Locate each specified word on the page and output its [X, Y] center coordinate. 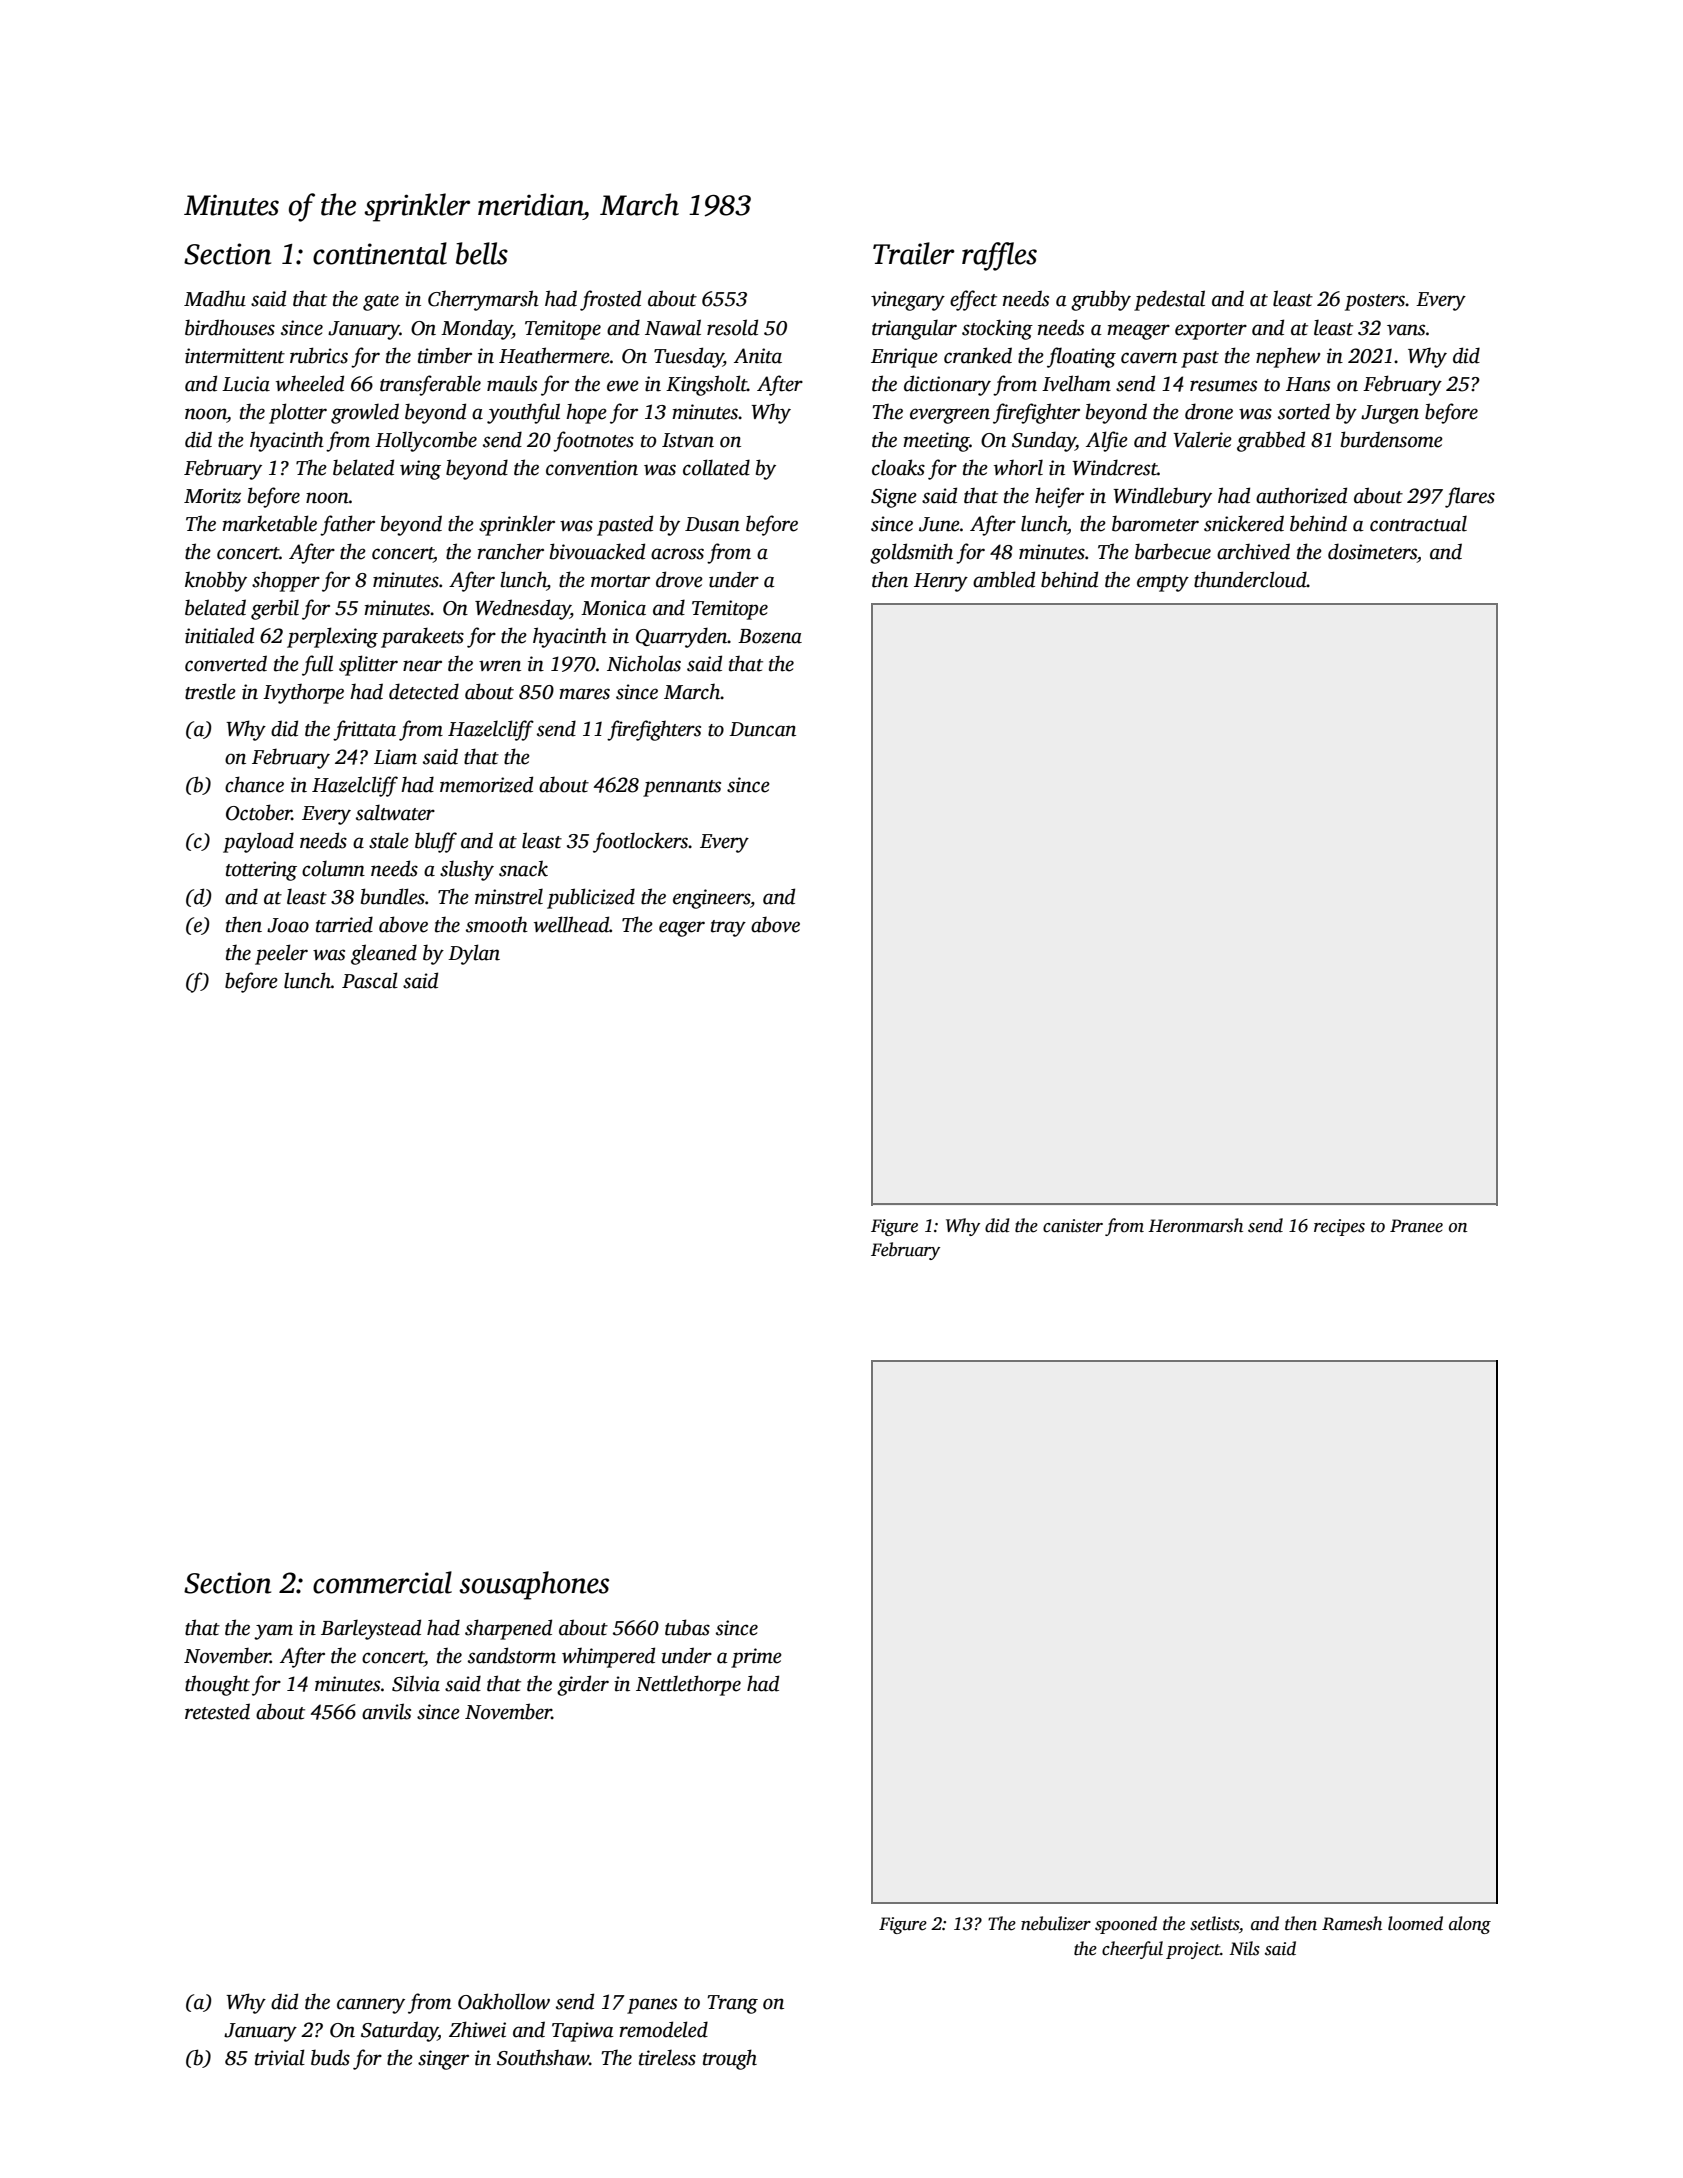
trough [730, 2059]
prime [756, 1658]
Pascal [370, 980]
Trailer [914, 253]
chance [254, 784]
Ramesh [1352, 1923]
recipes [1339, 1227]
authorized [1301, 495]
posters [1375, 302]
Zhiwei [477, 2029]
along [1470, 1925]
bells [482, 253]
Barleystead [371, 1629]
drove [679, 579]
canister [1073, 1226]
